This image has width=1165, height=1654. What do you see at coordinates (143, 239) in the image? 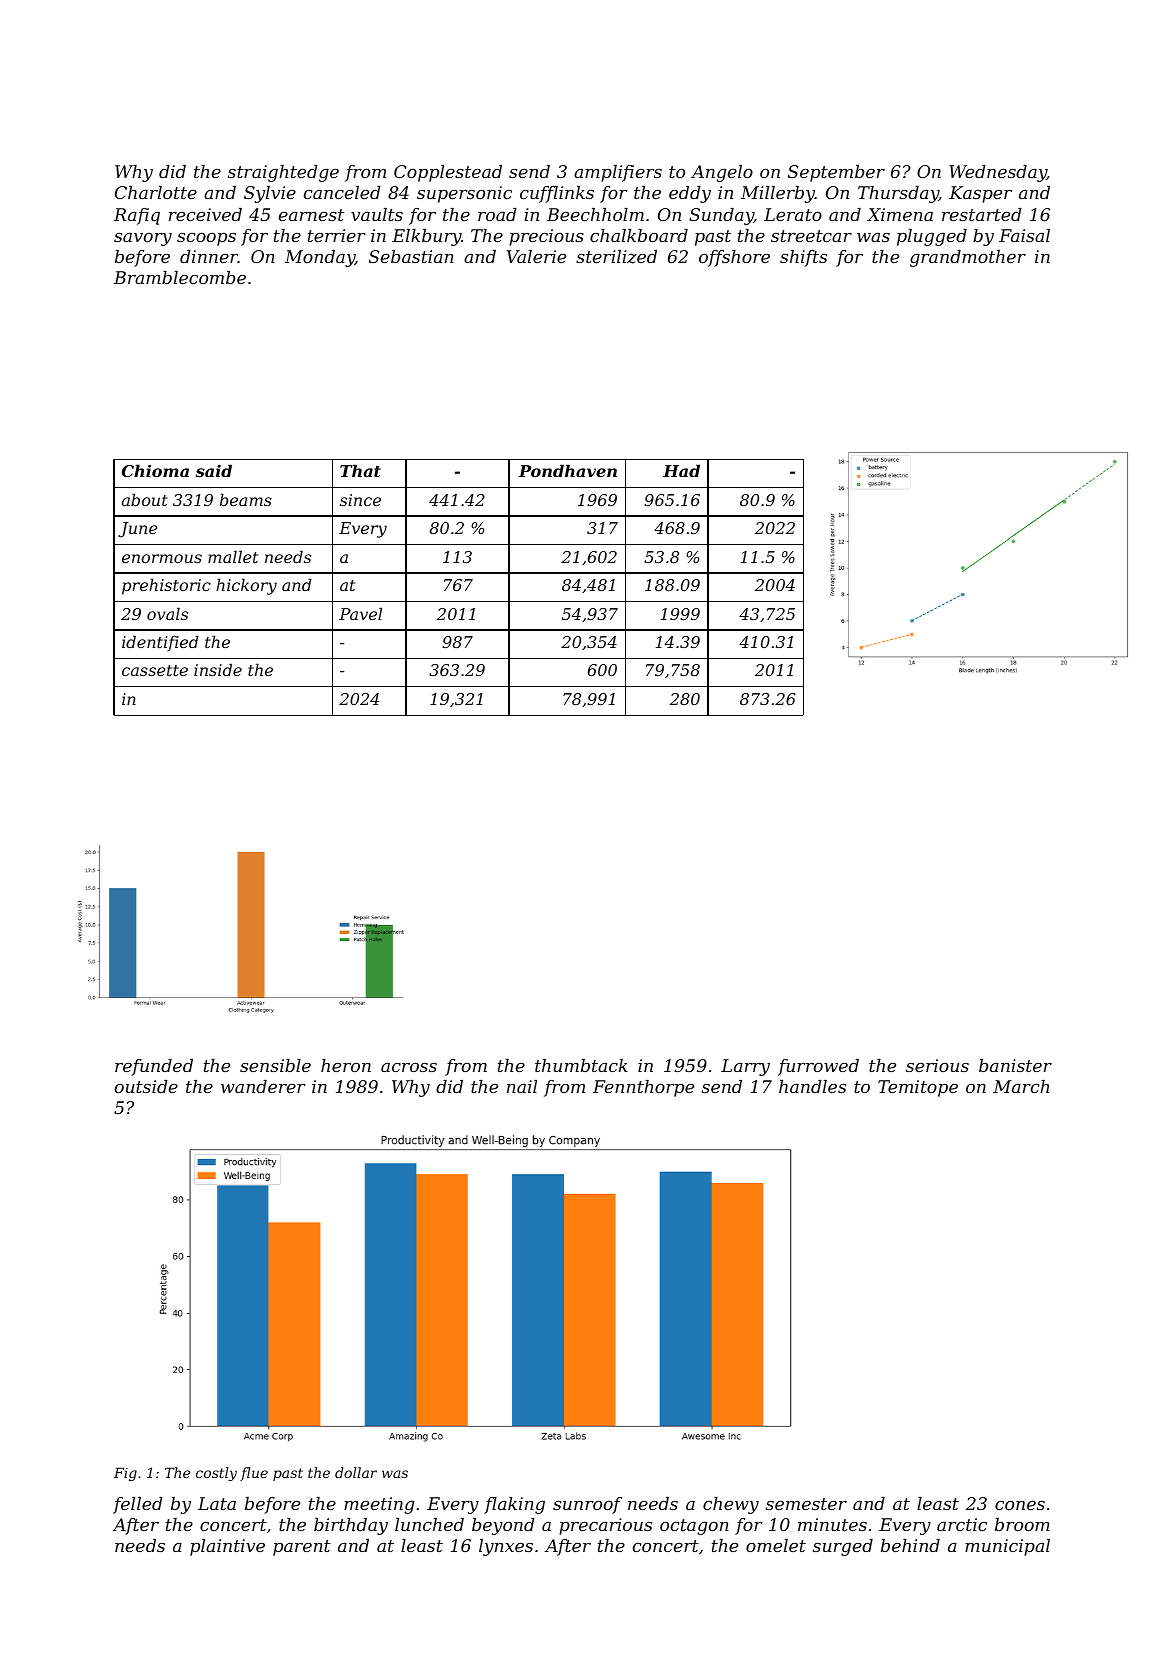
I see `savory` at bounding box center [143, 239].
